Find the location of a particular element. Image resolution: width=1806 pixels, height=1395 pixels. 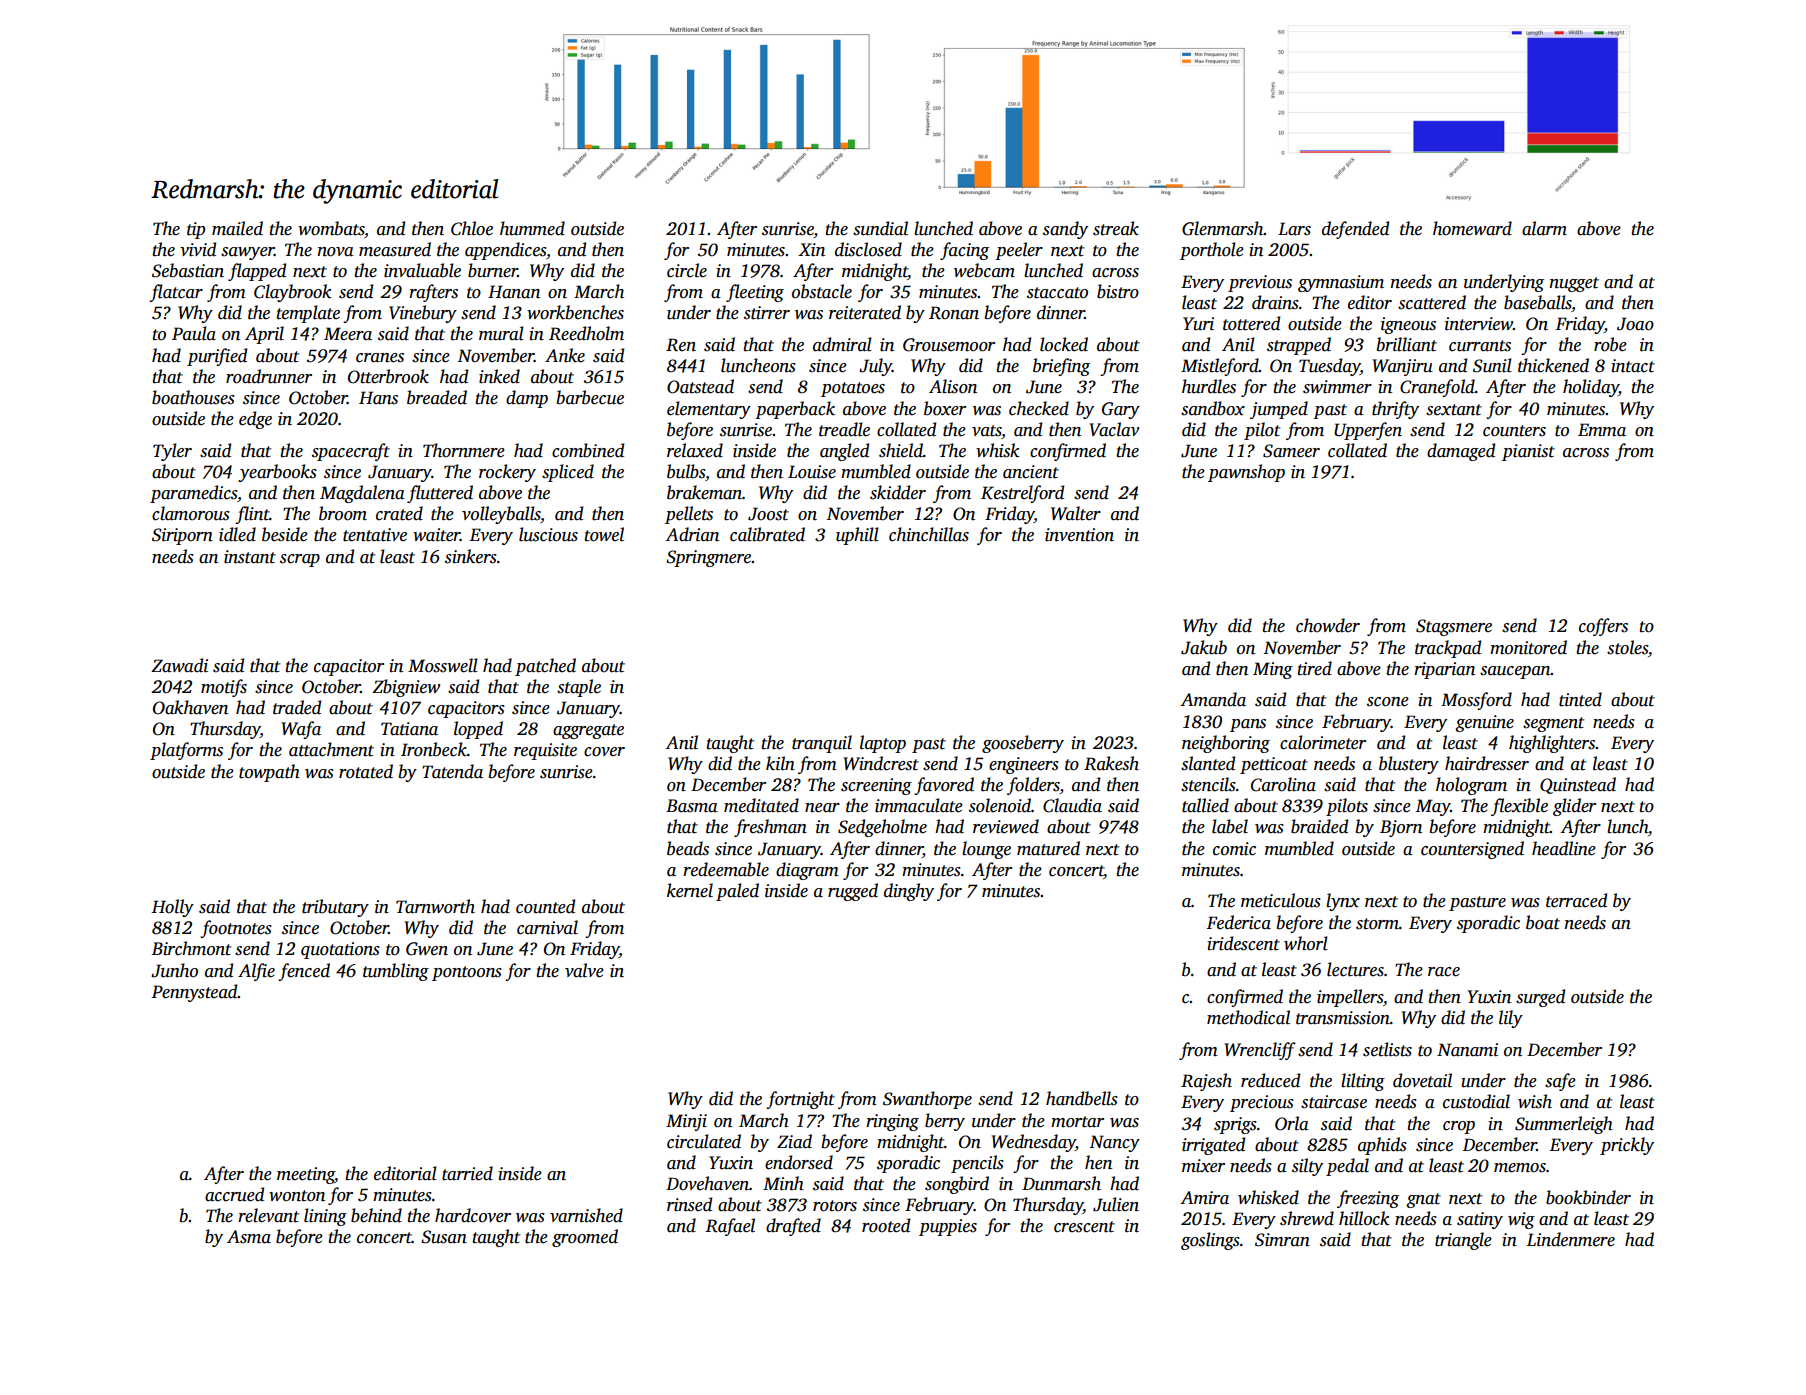

songbird is located at coordinates (957, 1185).
